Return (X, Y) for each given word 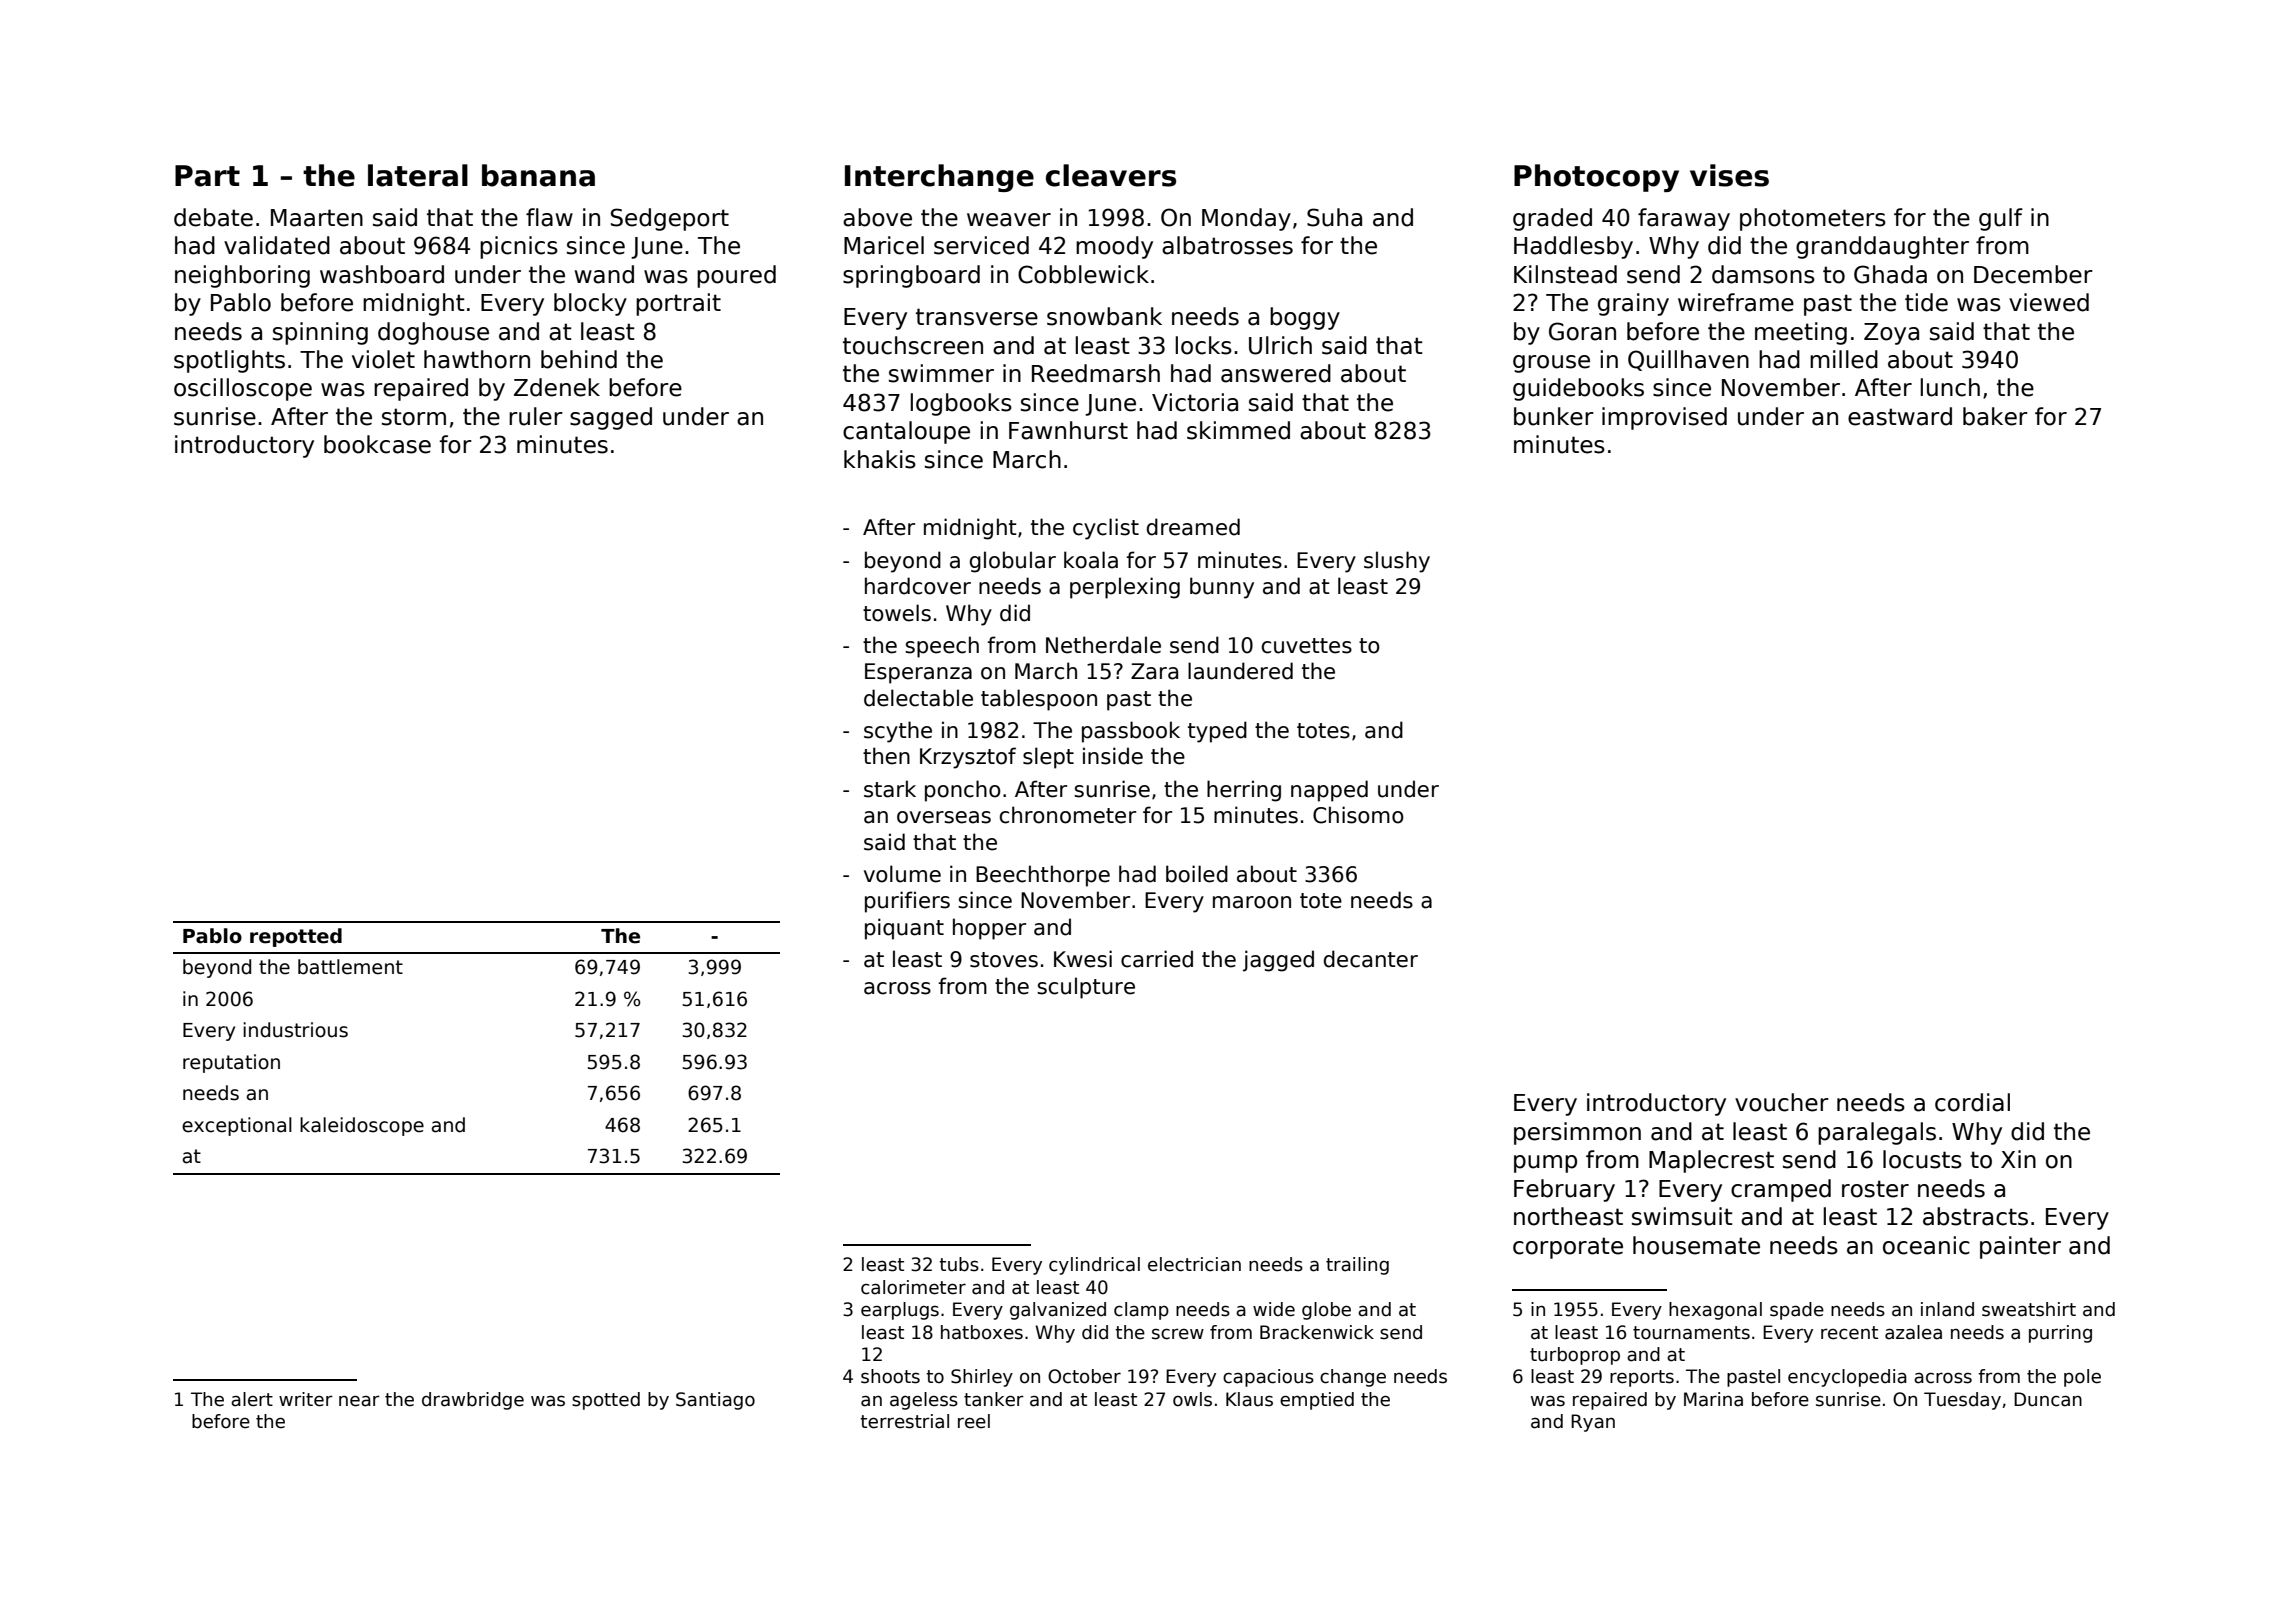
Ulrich (1280, 345)
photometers (1813, 219)
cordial (1972, 1102)
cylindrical (1094, 1266)
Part (207, 176)
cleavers (1111, 175)
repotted (296, 937)
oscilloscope (243, 389)
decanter (1371, 959)
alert (252, 1399)
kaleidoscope (362, 1126)
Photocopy (1596, 178)
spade (1797, 1311)
